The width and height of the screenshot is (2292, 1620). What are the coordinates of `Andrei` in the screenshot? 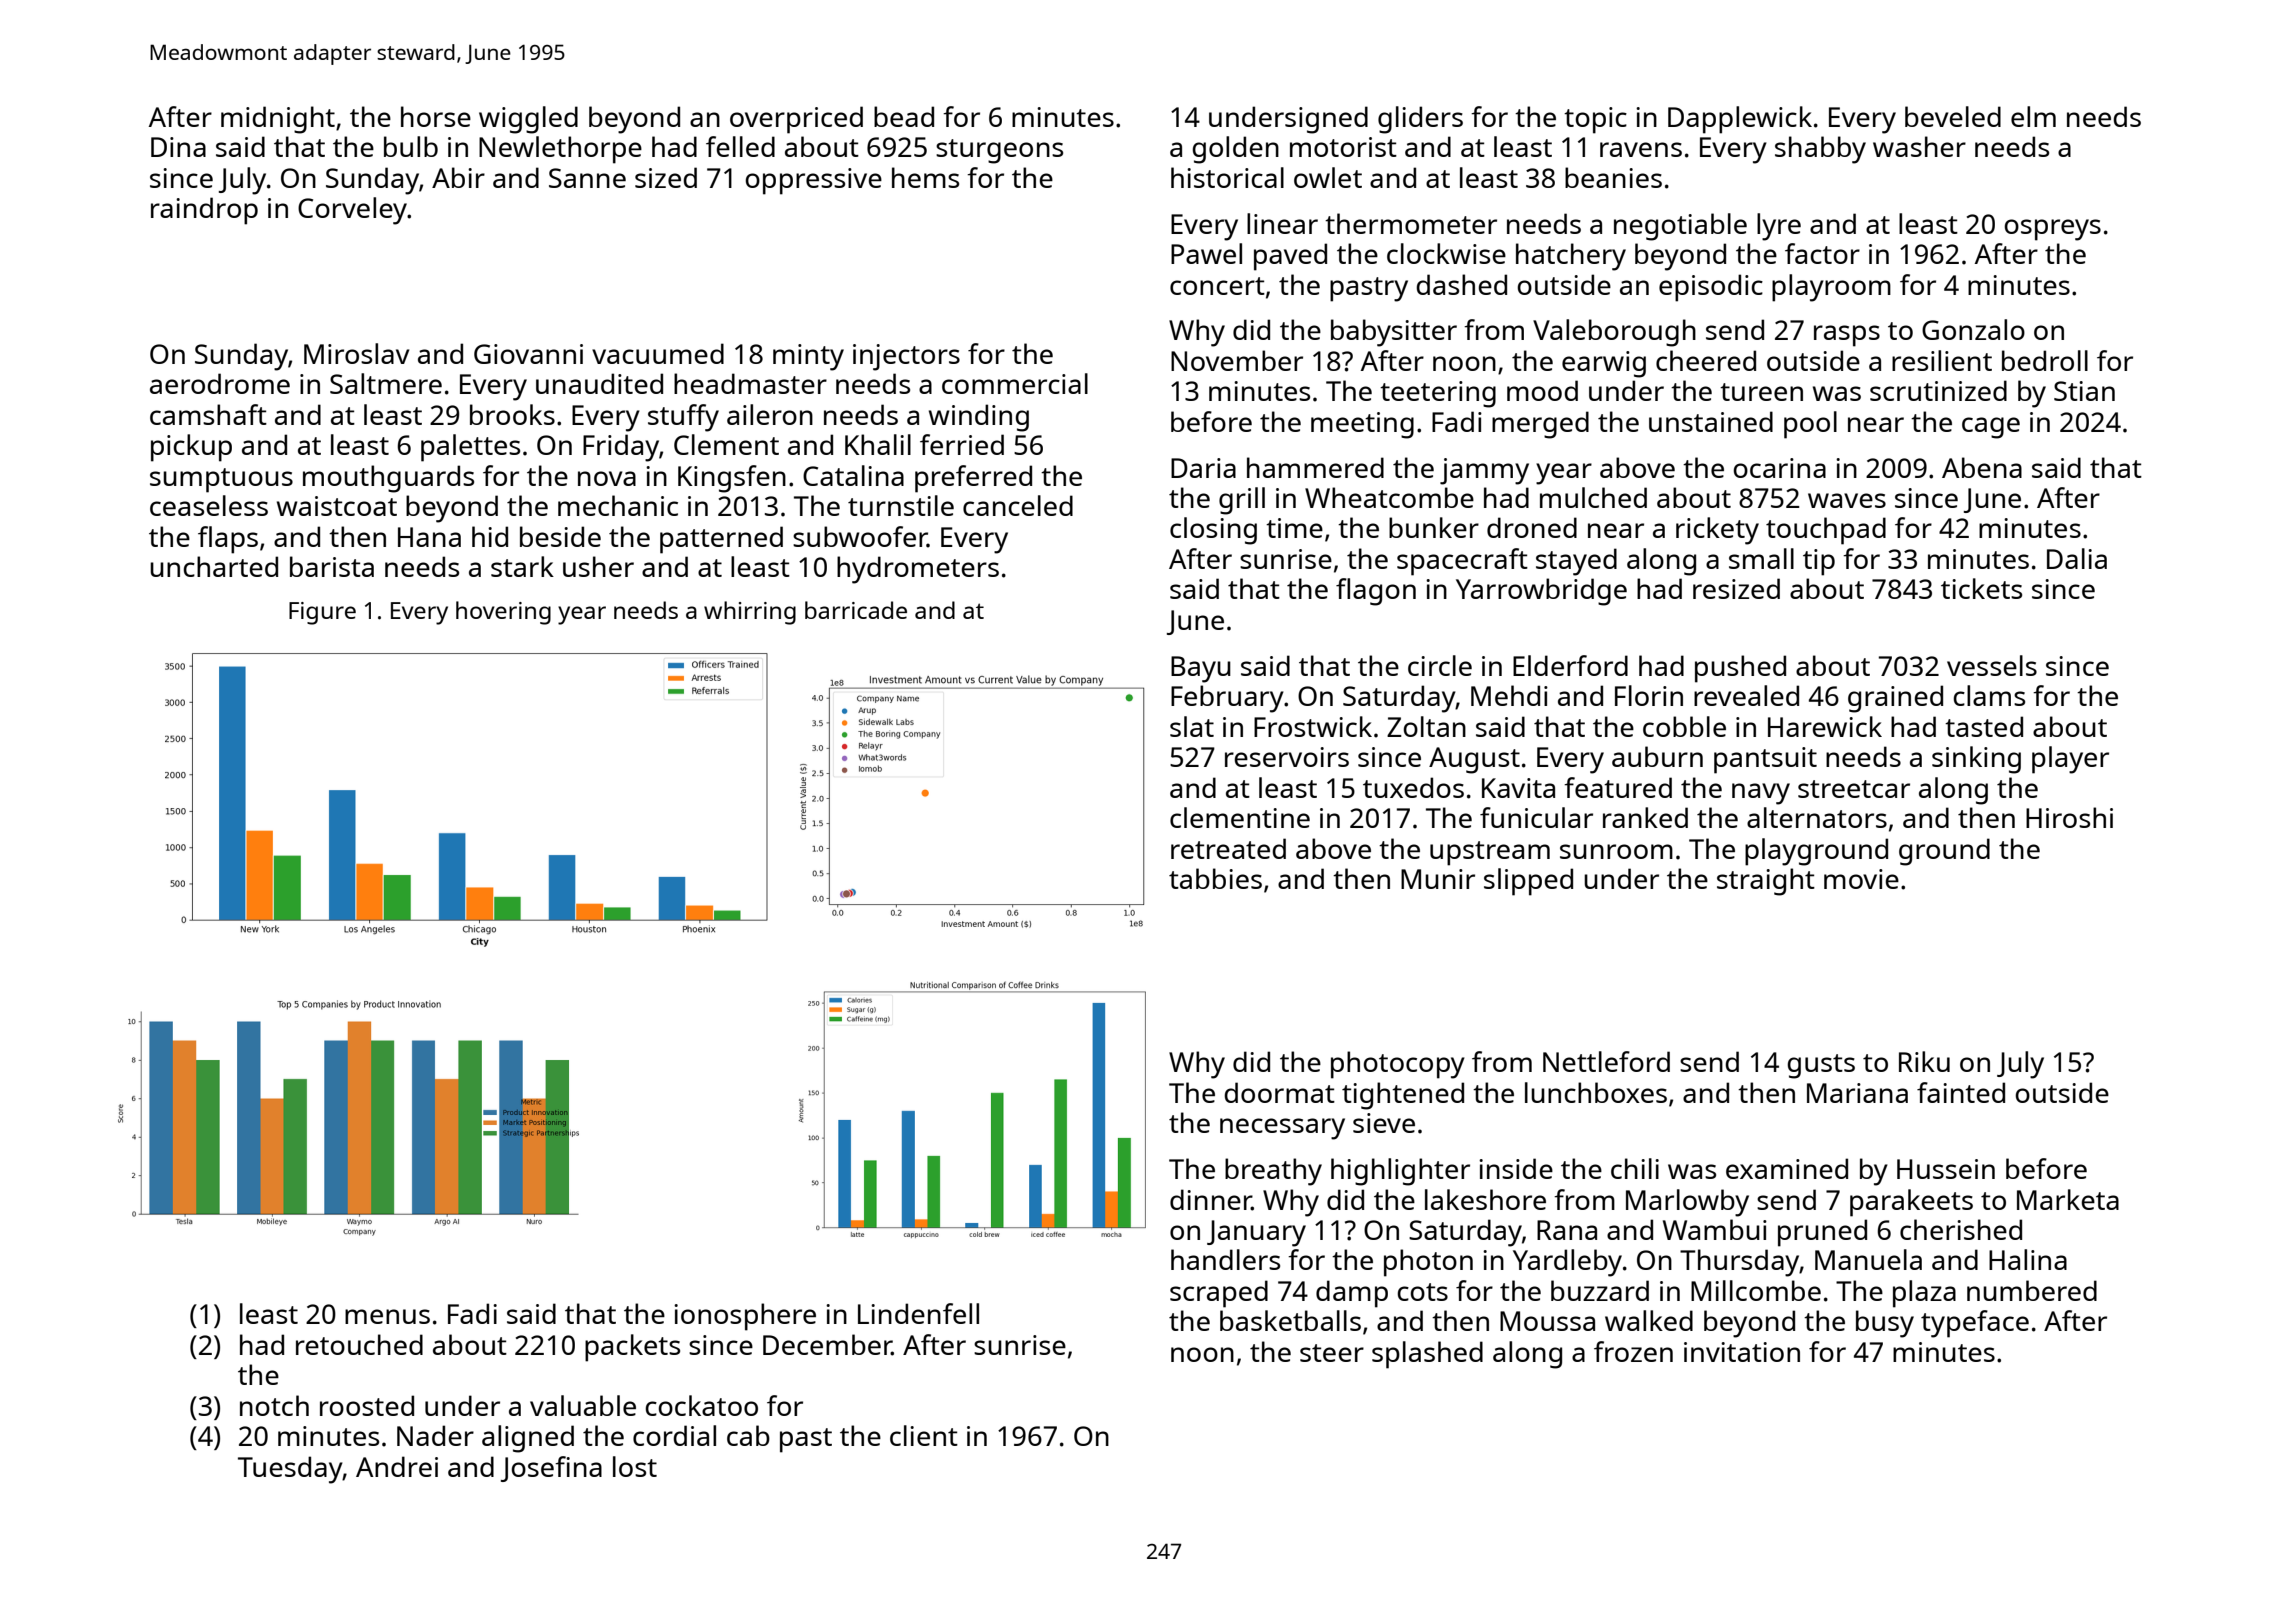 It's located at (397, 1466).
